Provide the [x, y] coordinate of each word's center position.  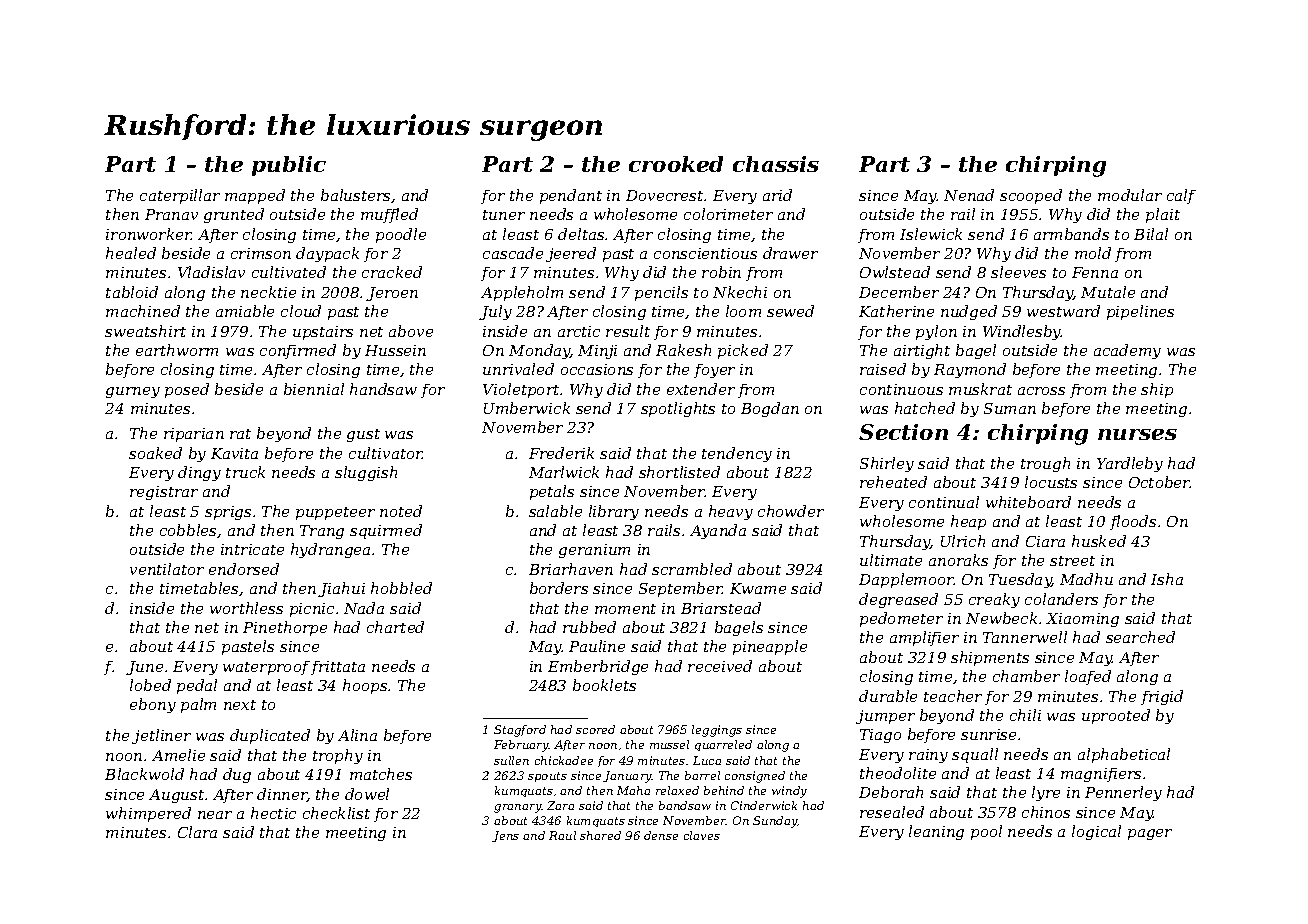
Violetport [521, 390]
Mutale [1108, 292]
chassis [776, 164]
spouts [547, 777]
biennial [314, 389]
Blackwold [144, 774]
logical [1096, 832]
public [289, 166]
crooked [676, 164]
